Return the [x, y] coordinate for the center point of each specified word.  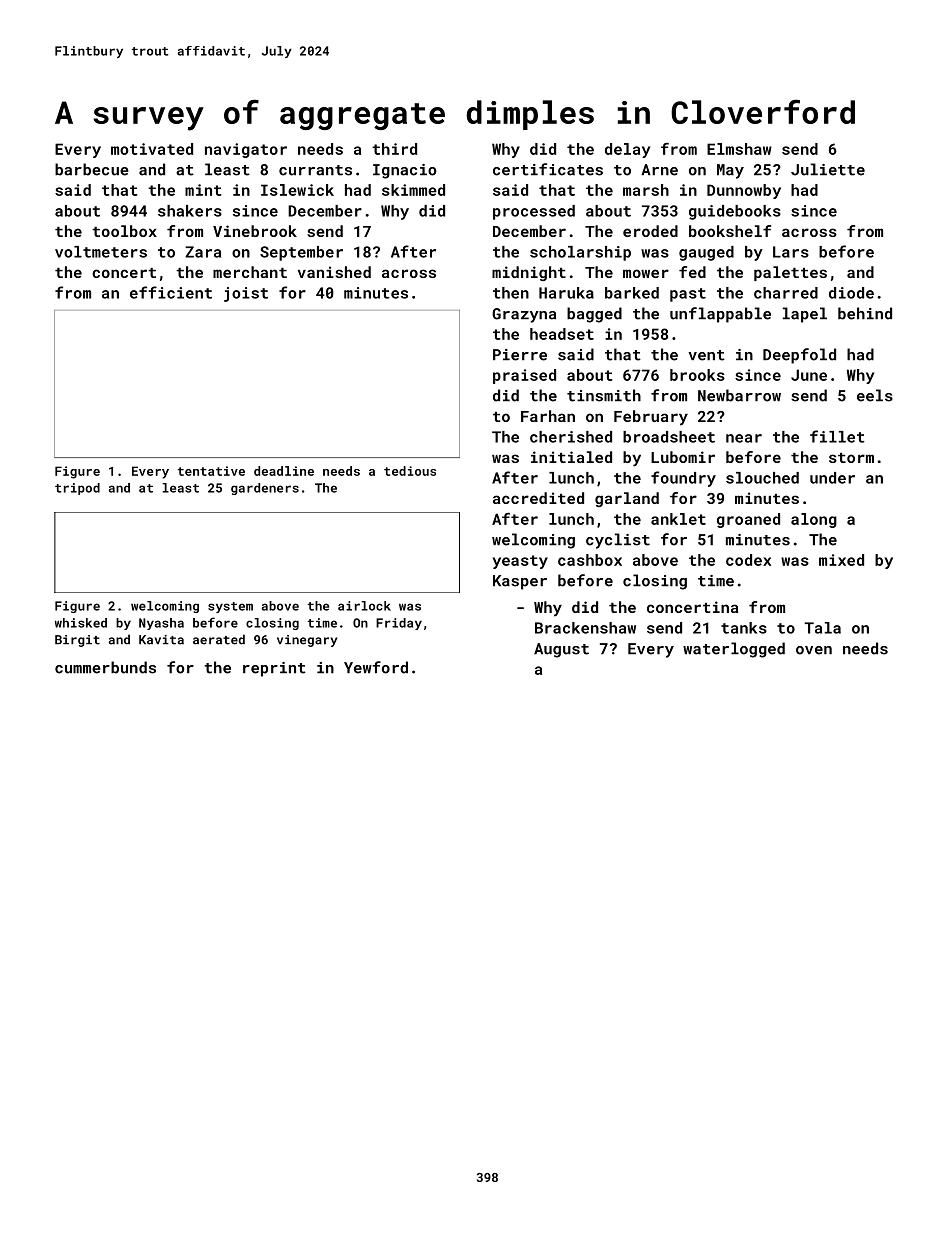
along [814, 520]
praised [524, 376]
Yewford [376, 667]
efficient [171, 292]
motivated [152, 149]
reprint [274, 669]
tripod [77, 489]
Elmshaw [739, 149]
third [394, 149]
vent [706, 355]
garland [627, 499]
